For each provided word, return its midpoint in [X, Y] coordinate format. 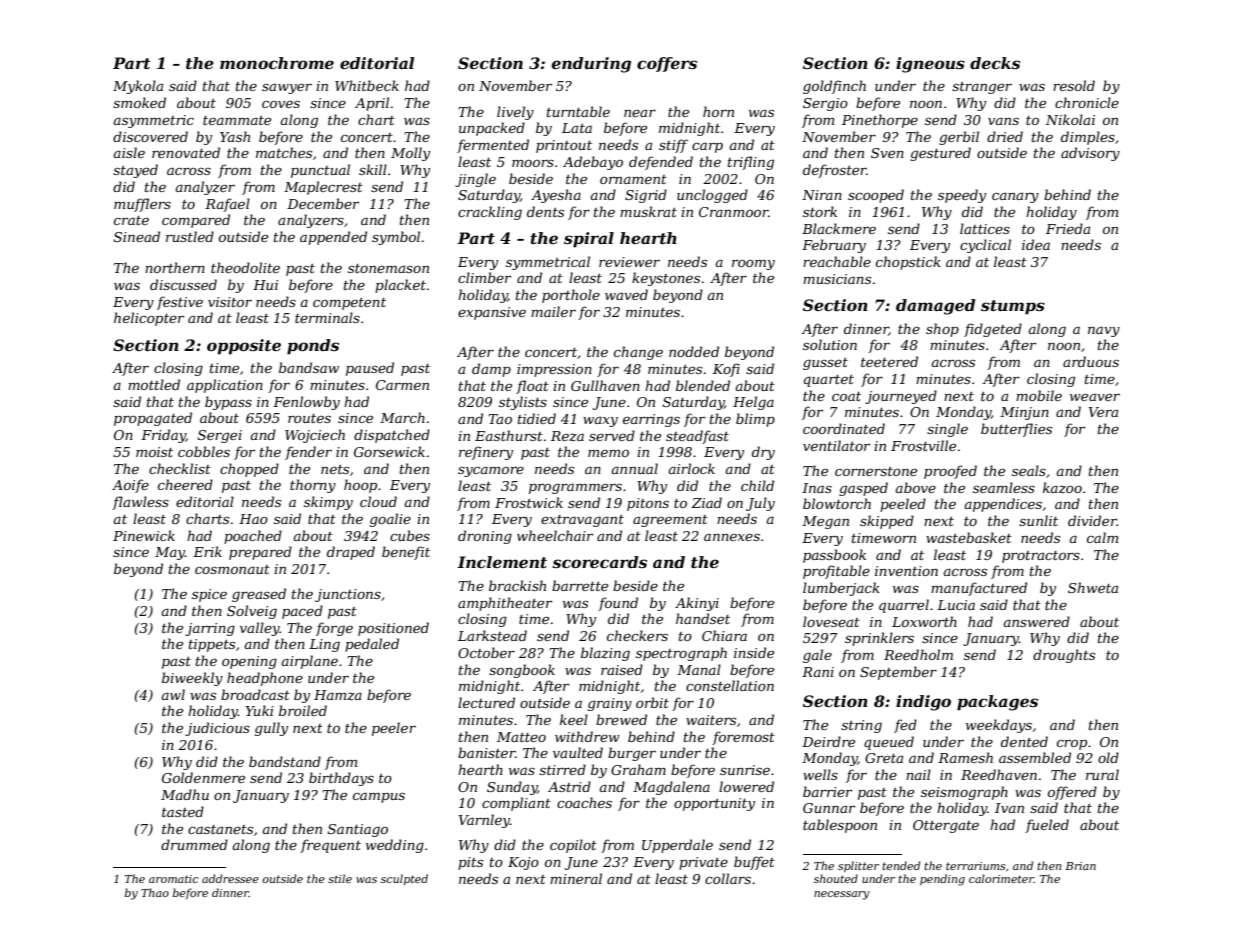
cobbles [204, 451]
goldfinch [834, 87]
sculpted [404, 879]
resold [1074, 85]
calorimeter [1001, 878]
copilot [573, 846]
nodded [694, 351]
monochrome [277, 63]
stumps [1013, 307]
